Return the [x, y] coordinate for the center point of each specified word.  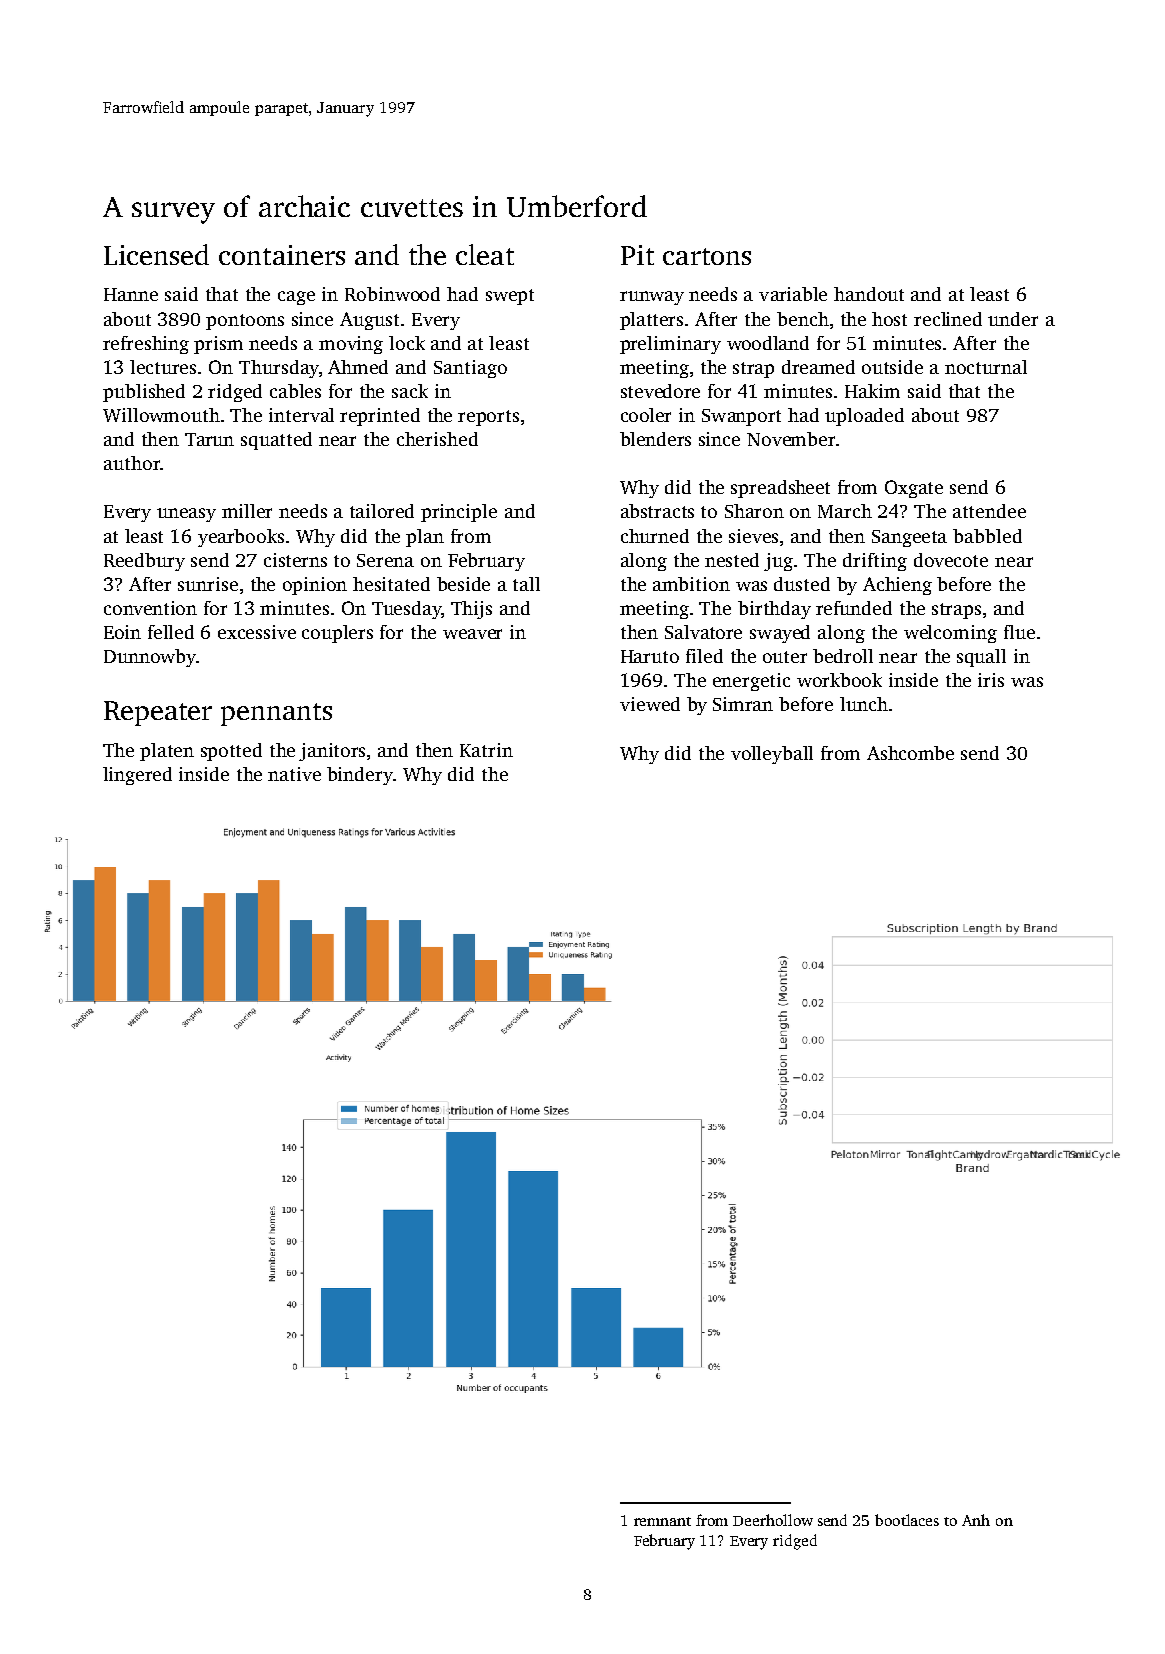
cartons [707, 256]
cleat [485, 254]
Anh [976, 1520]
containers [282, 255]
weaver [472, 634]
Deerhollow [773, 1520]
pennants [276, 714]
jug [778, 562]
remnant [662, 1521]
